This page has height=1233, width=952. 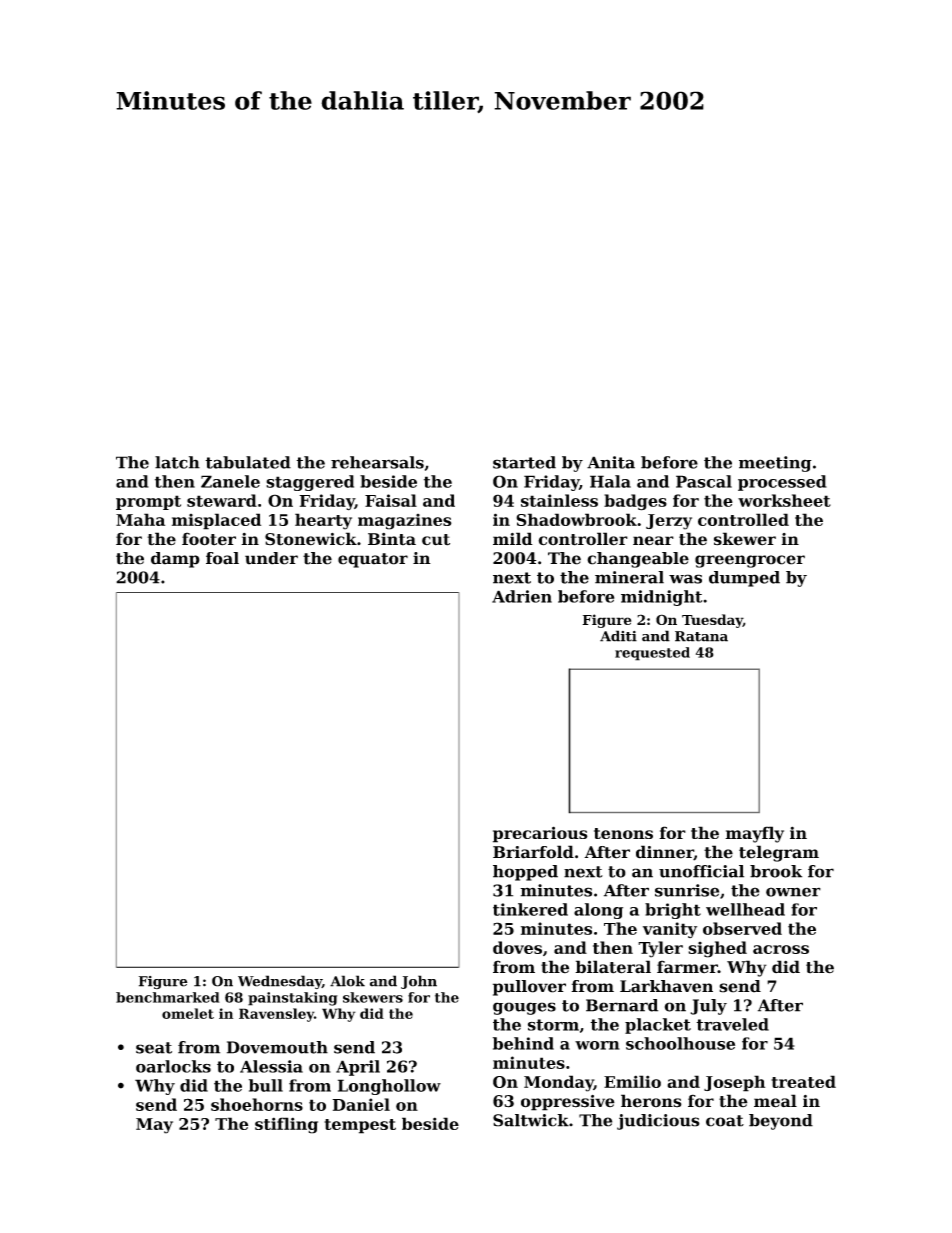 I want to click on mayfly, so click(x=754, y=834).
